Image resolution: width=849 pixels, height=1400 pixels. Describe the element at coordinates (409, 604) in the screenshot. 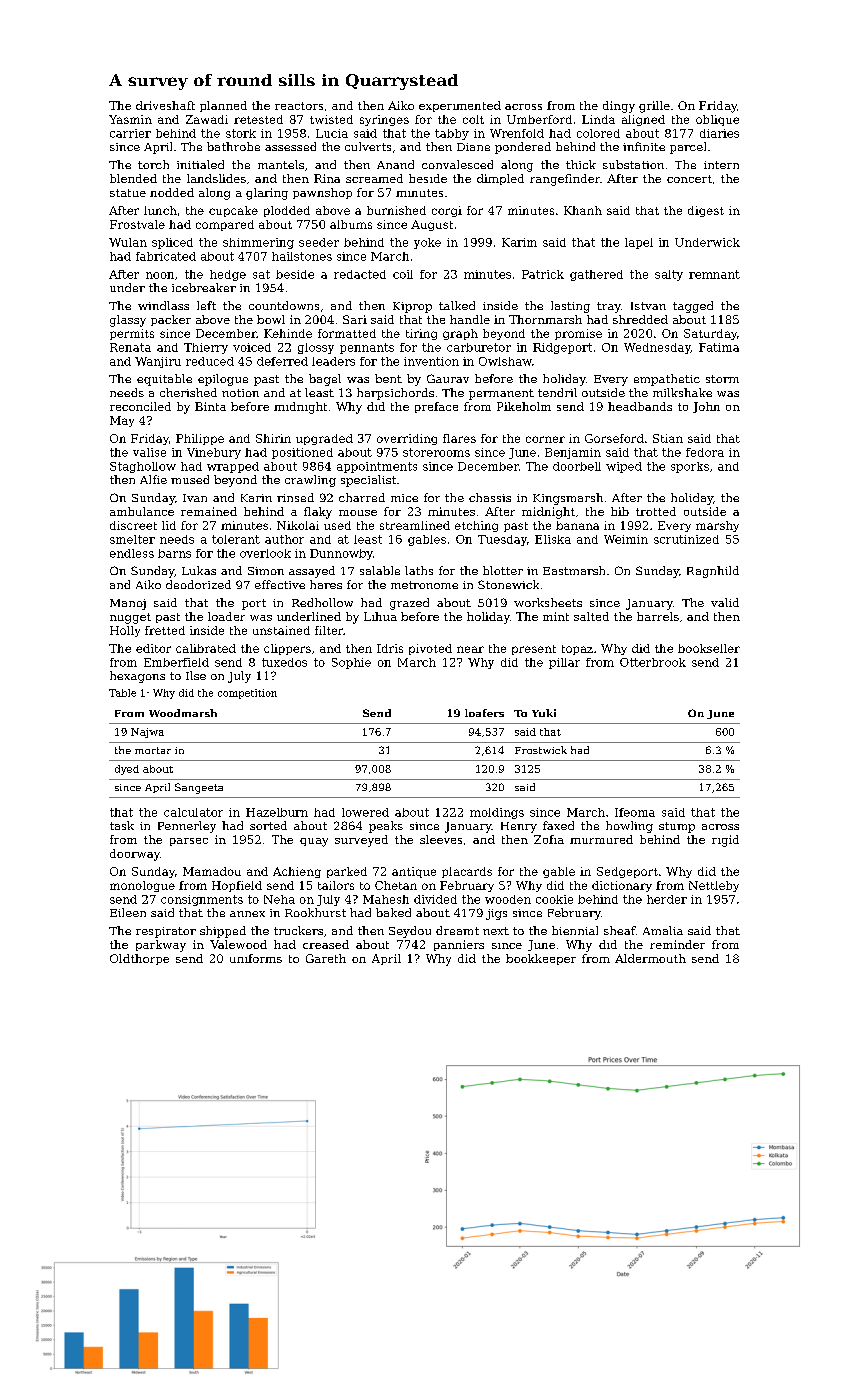

I see `grazed` at that location.
